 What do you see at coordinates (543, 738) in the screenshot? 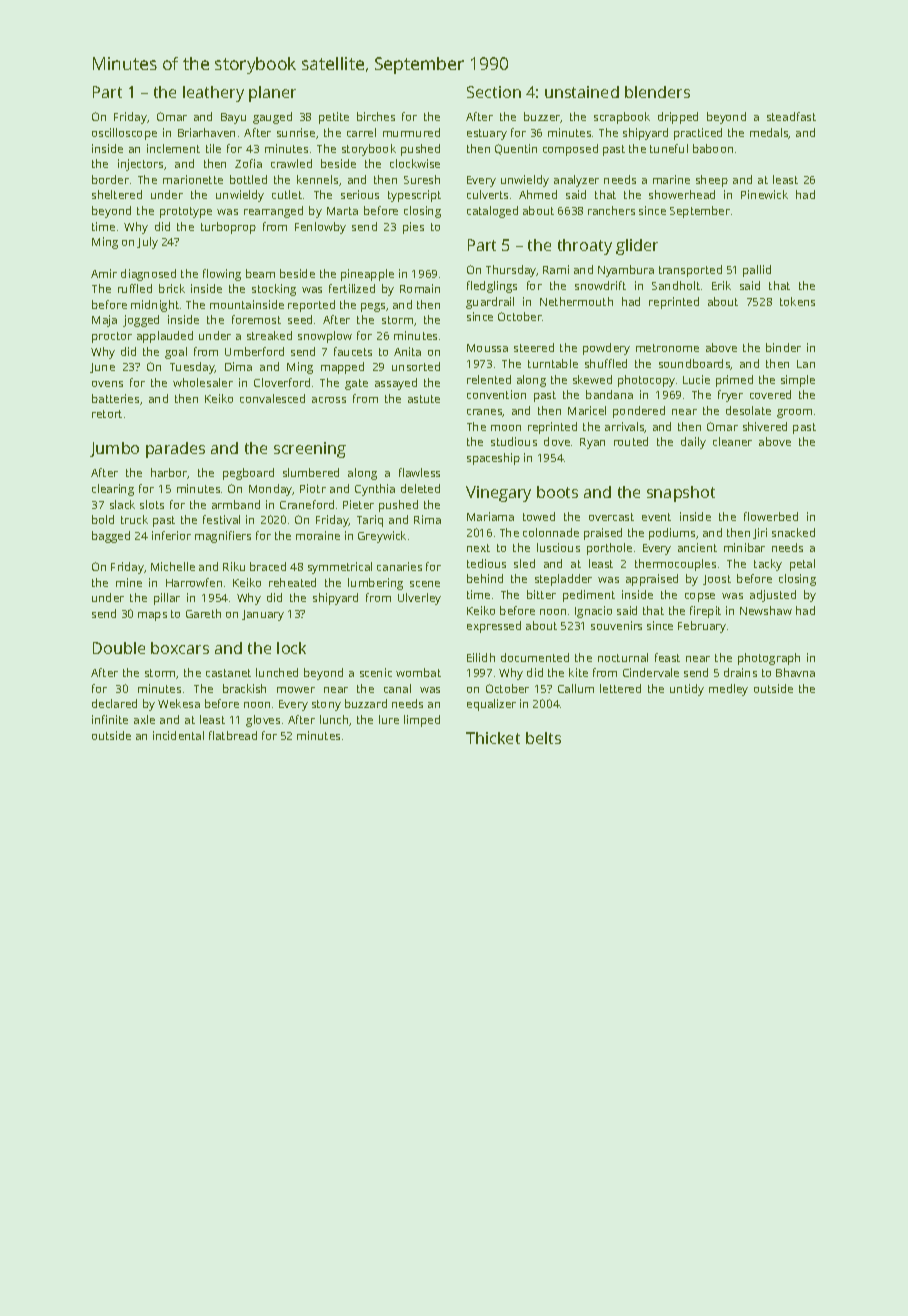
I see `belts` at bounding box center [543, 738].
